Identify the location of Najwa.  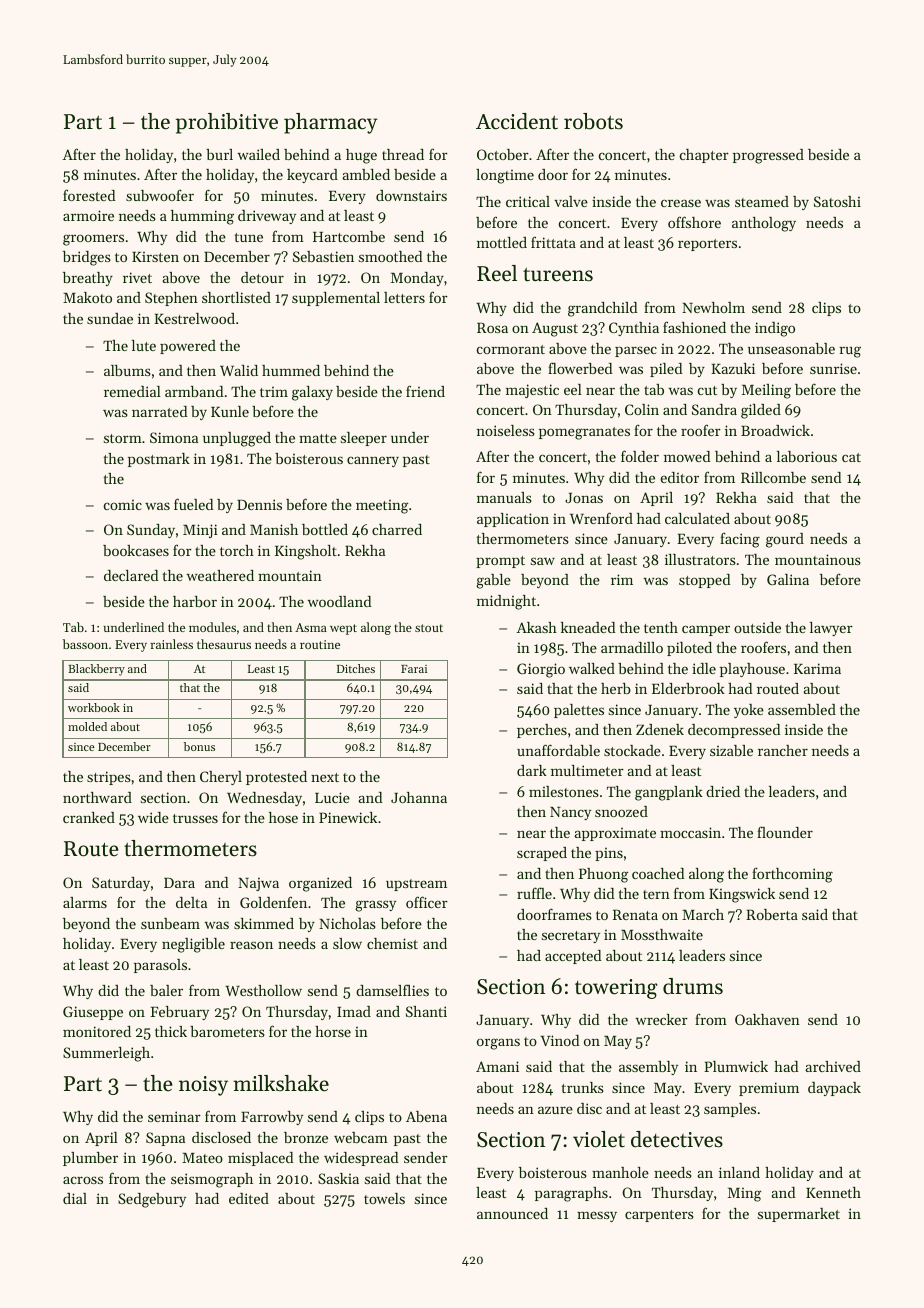
(258, 884).
